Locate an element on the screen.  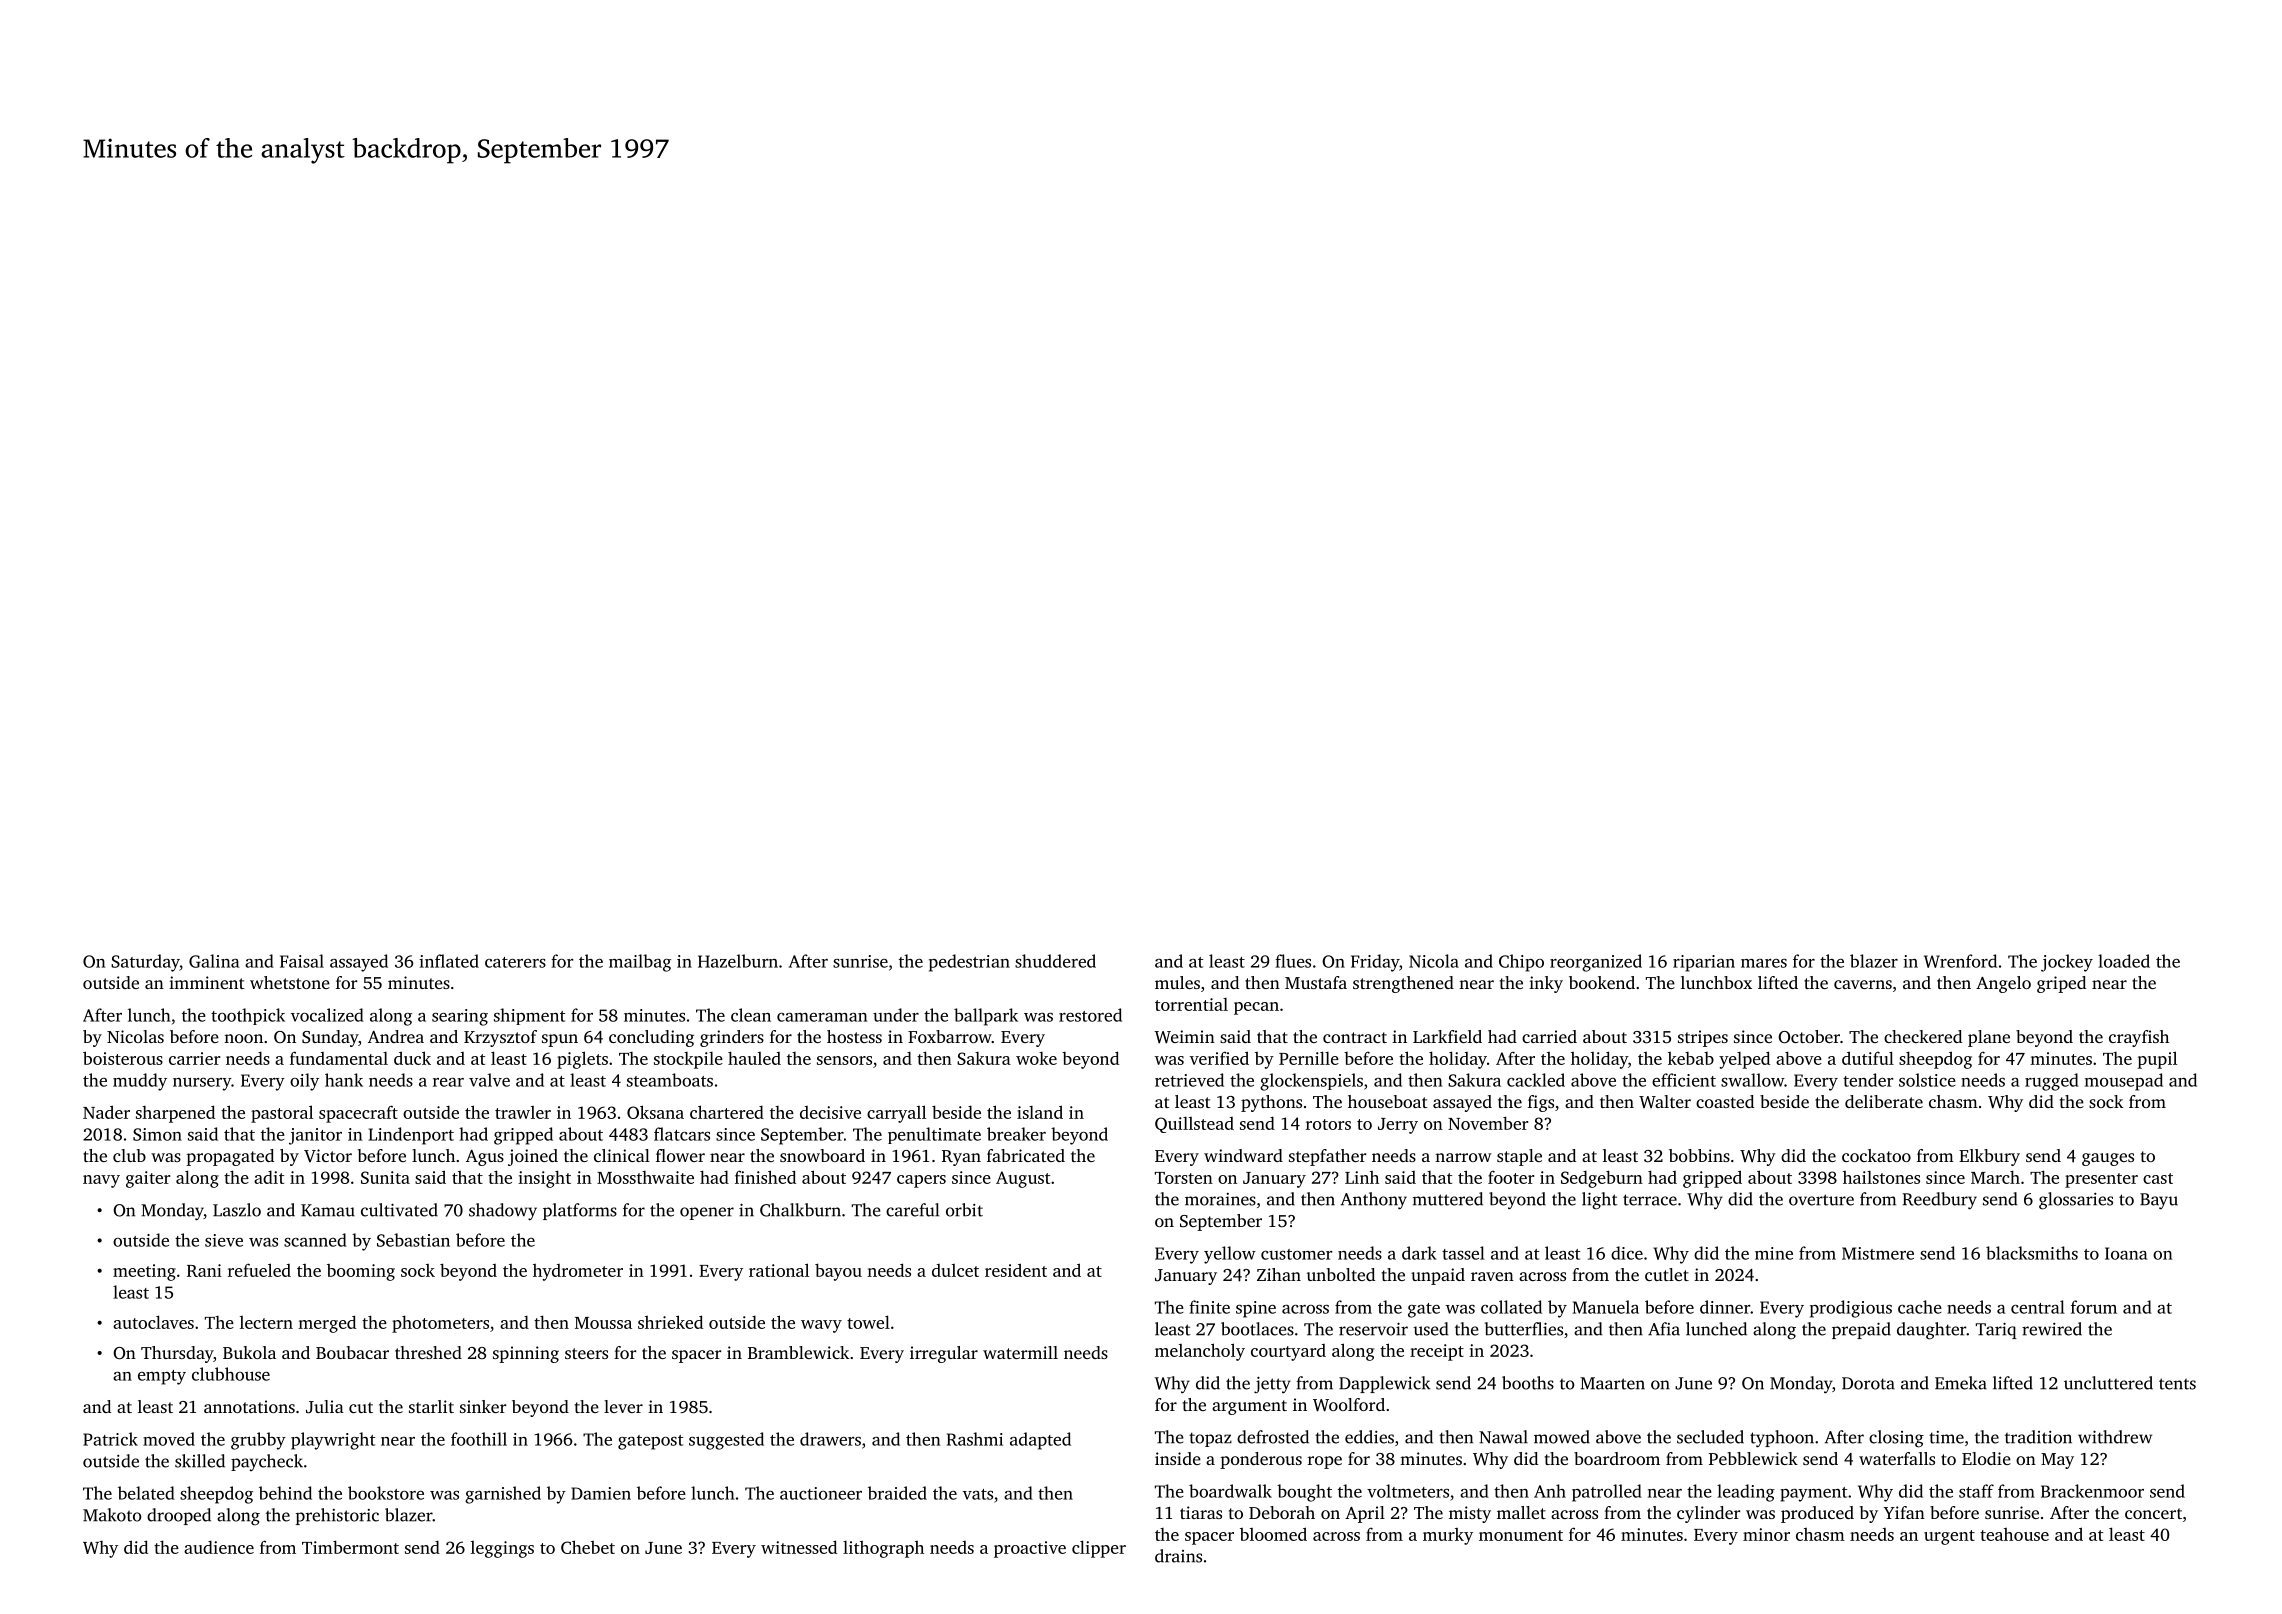
auctioneer is located at coordinates (821, 1493).
